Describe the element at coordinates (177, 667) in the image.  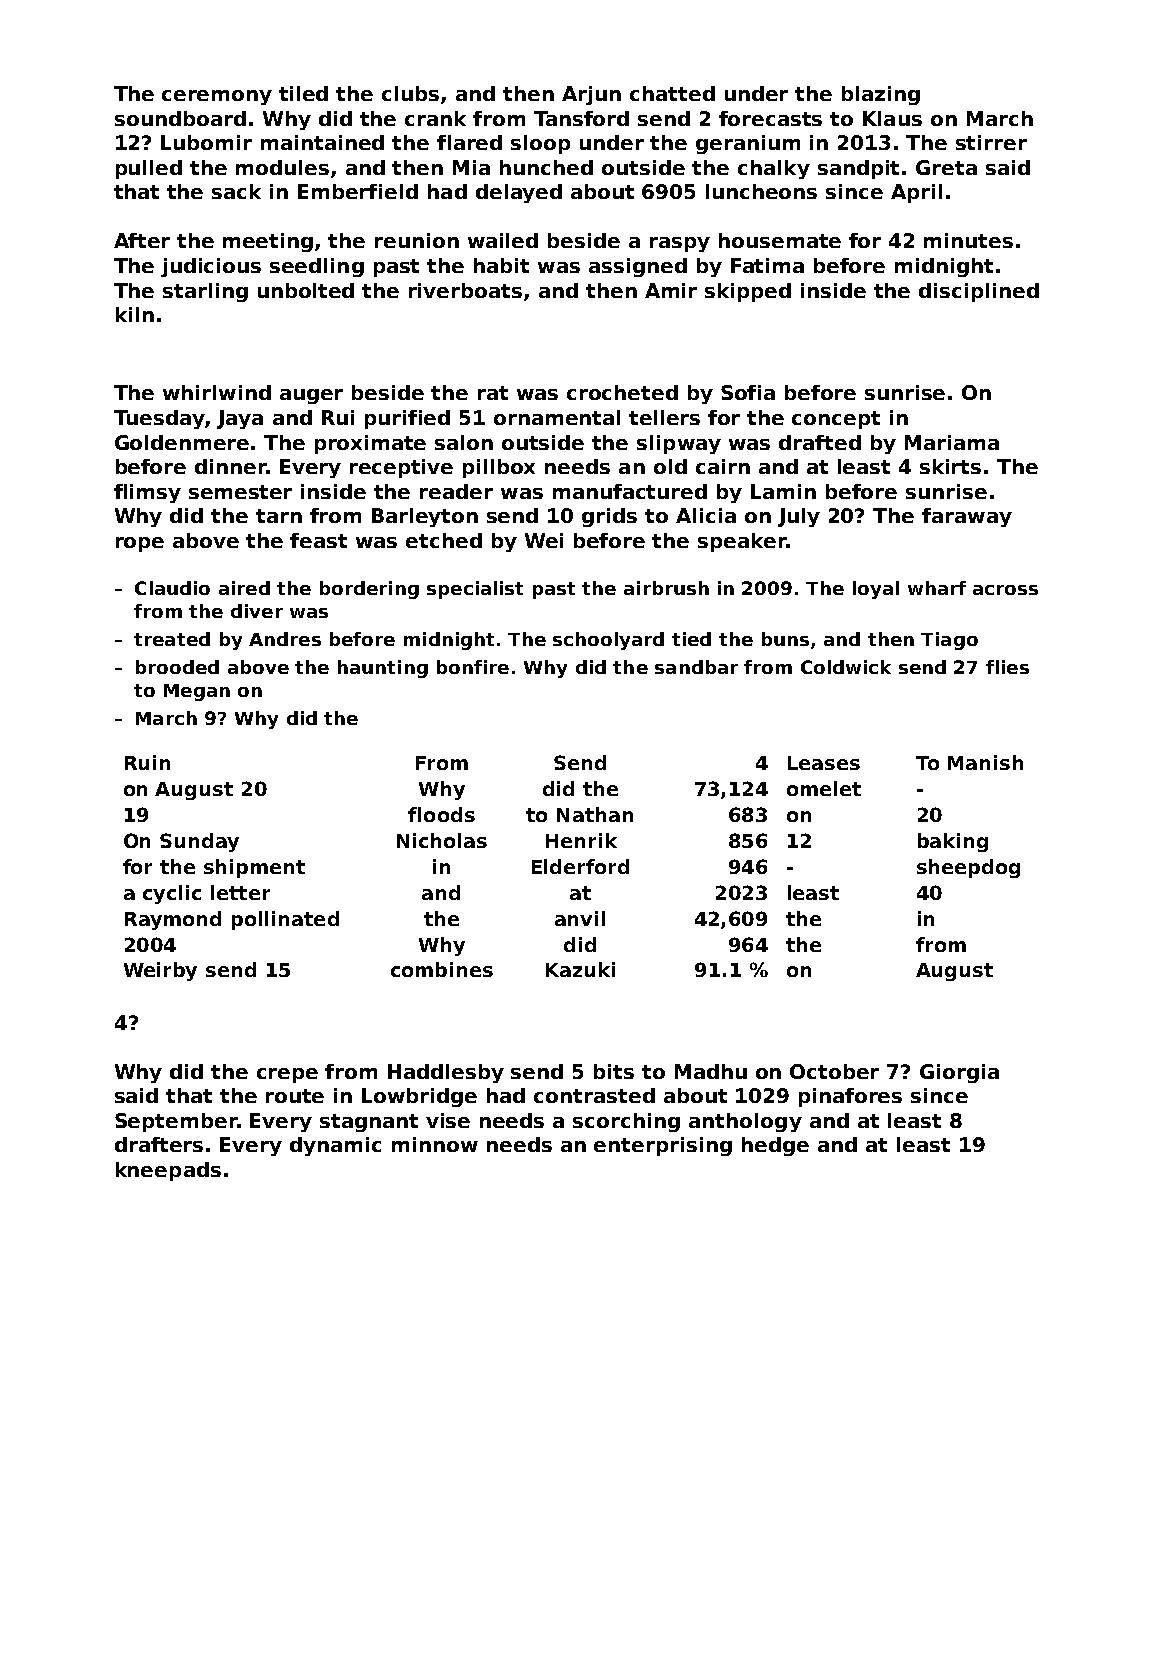
I see `brooded` at that location.
